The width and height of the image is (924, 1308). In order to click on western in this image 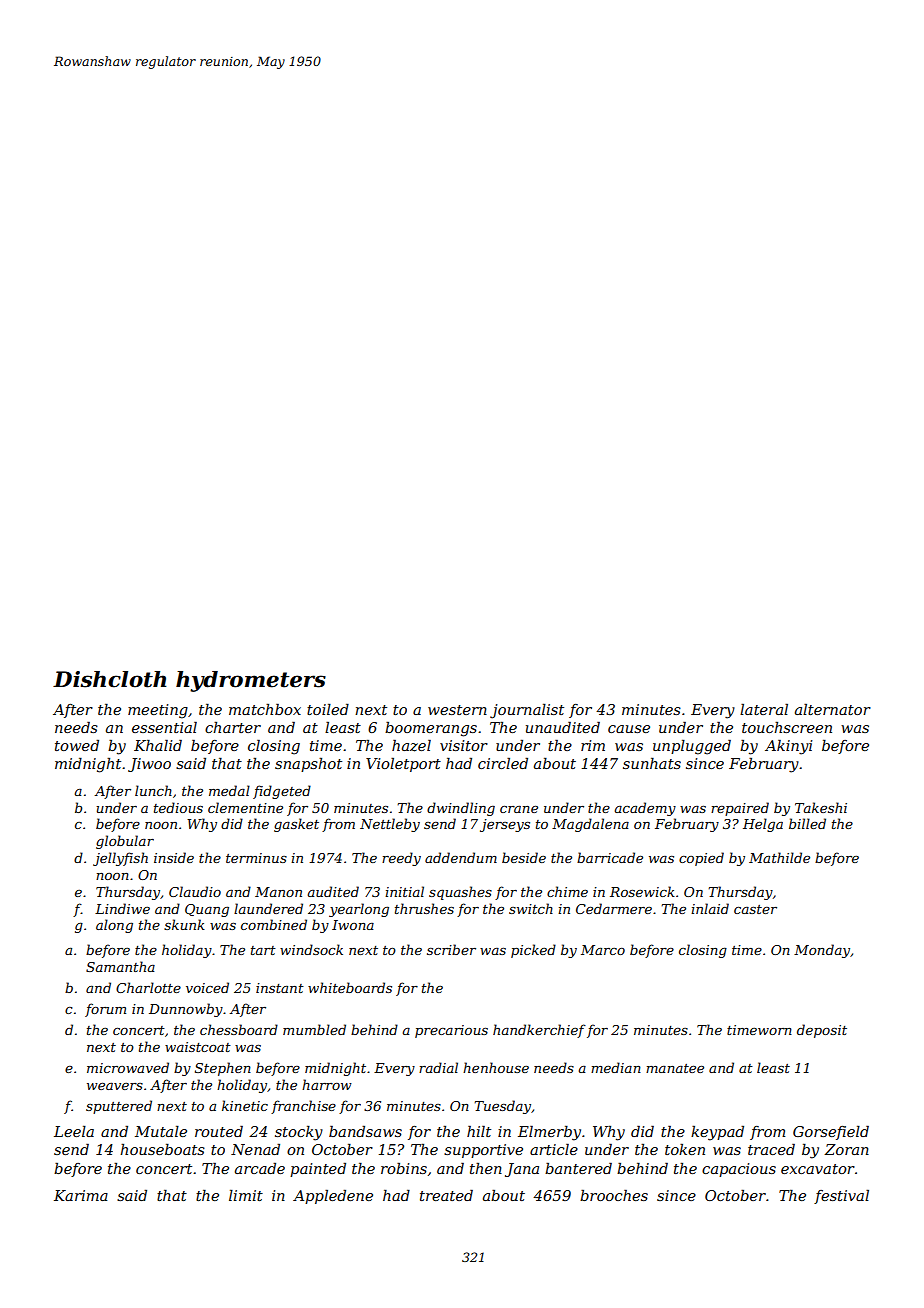, I will do `click(457, 710)`.
